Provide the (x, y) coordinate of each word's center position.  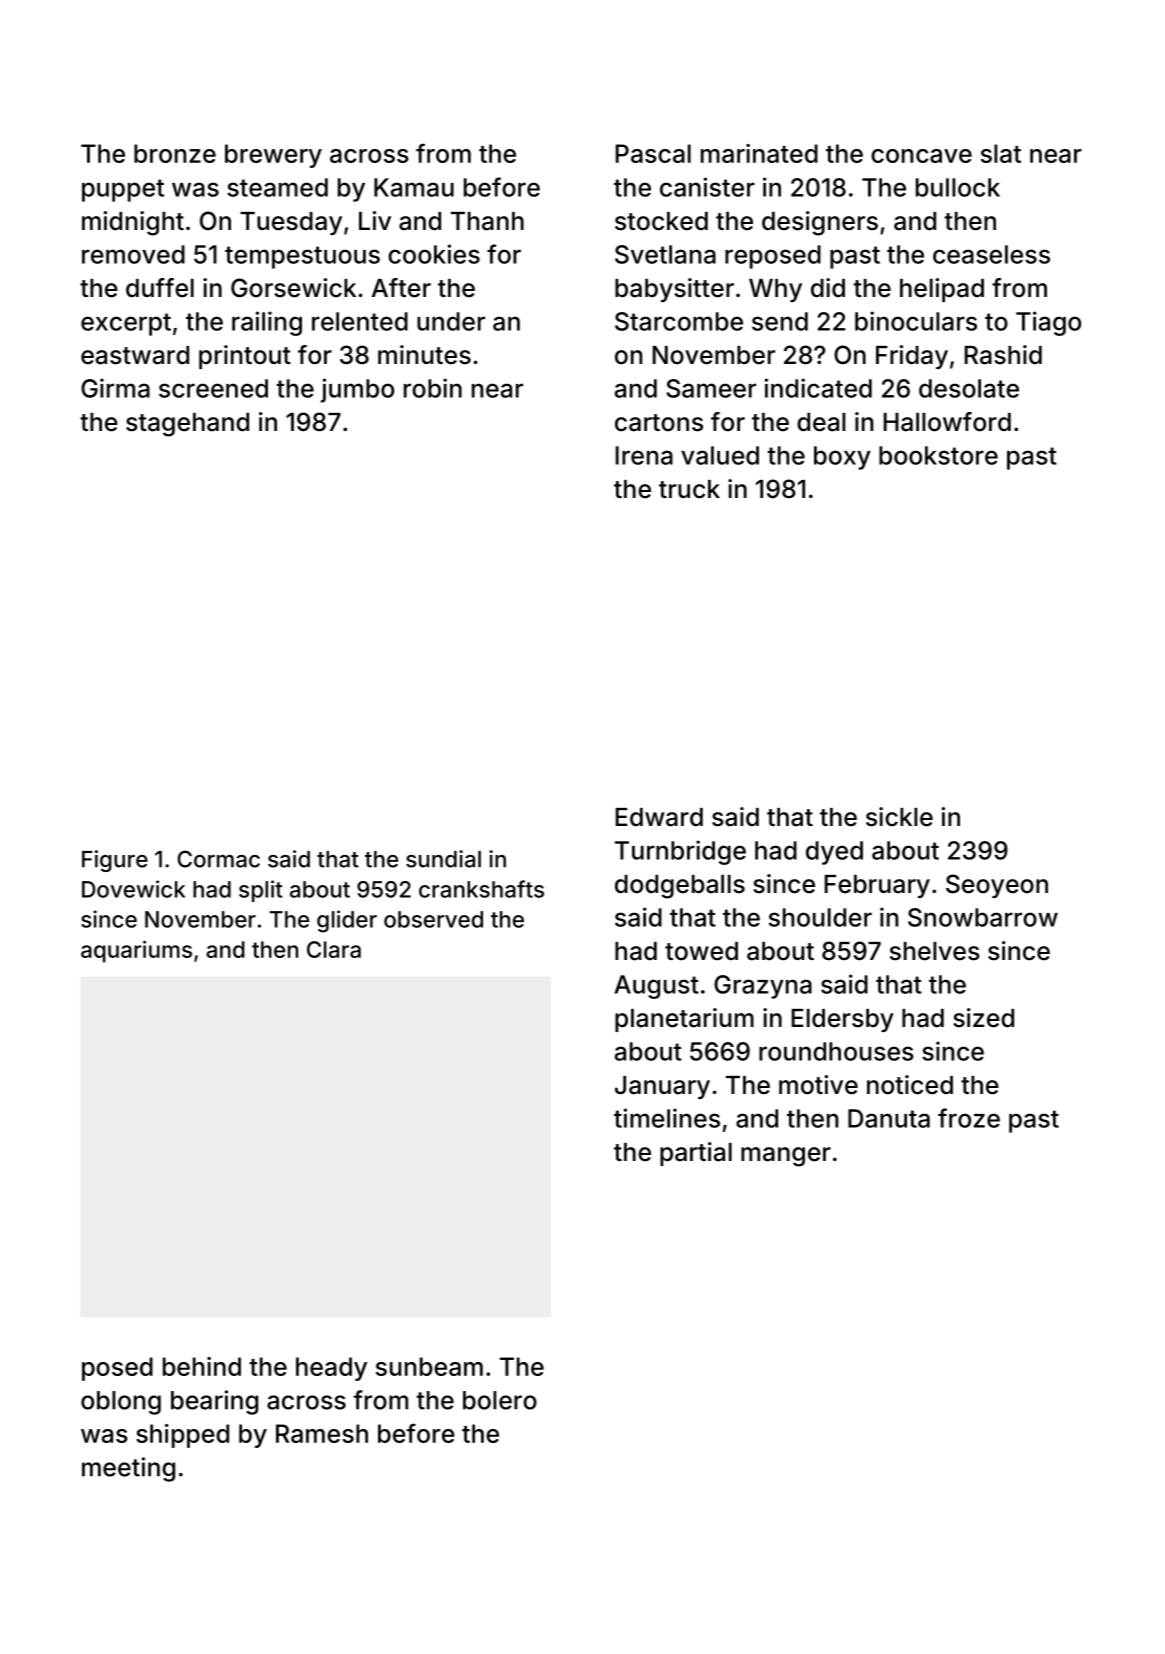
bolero (500, 1400)
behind (202, 1366)
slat (1001, 153)
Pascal (653, 153)
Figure (115, 861)
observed (433, 919)
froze (969, 1118)
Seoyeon (997, 886)
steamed (277, 187)
